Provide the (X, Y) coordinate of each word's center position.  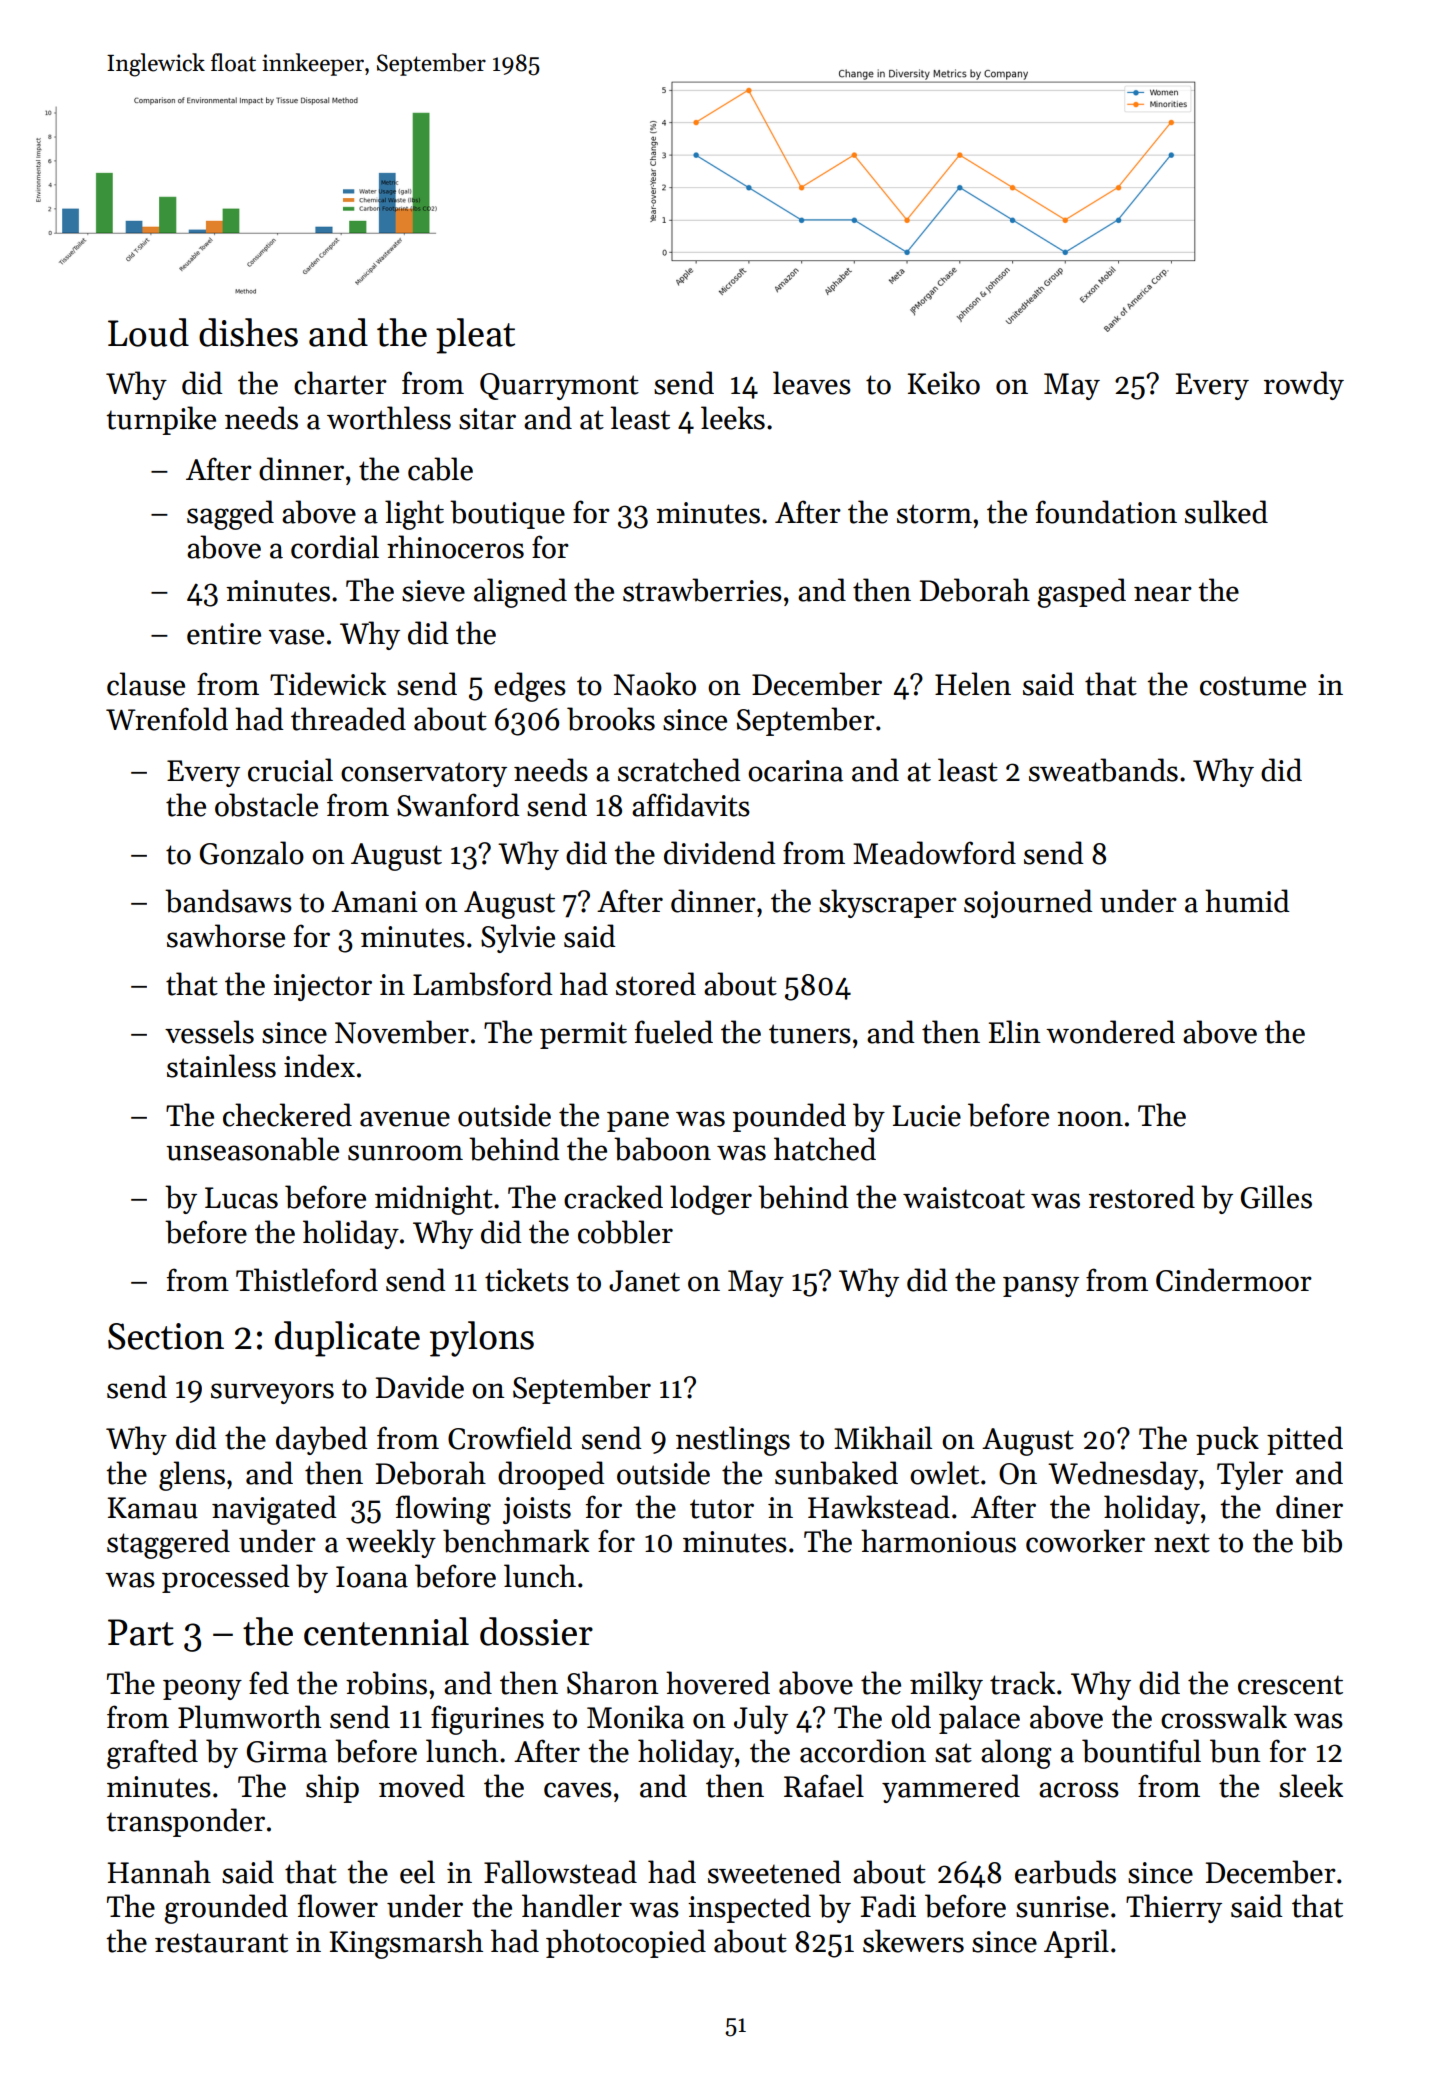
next (1182, 1543)
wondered (1110, 1032)
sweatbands (1103, 770)
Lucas (241, 1198)
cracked (613, 1197)
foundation (1106, 512)
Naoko (655, 684)
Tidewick (328, 684)
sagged (230, 515)
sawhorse (226, 936)
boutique (507, 514)
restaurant (221, 1943)
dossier (536, 1631)
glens (192, 1476)
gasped (1082, 593)
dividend (720, 853)
